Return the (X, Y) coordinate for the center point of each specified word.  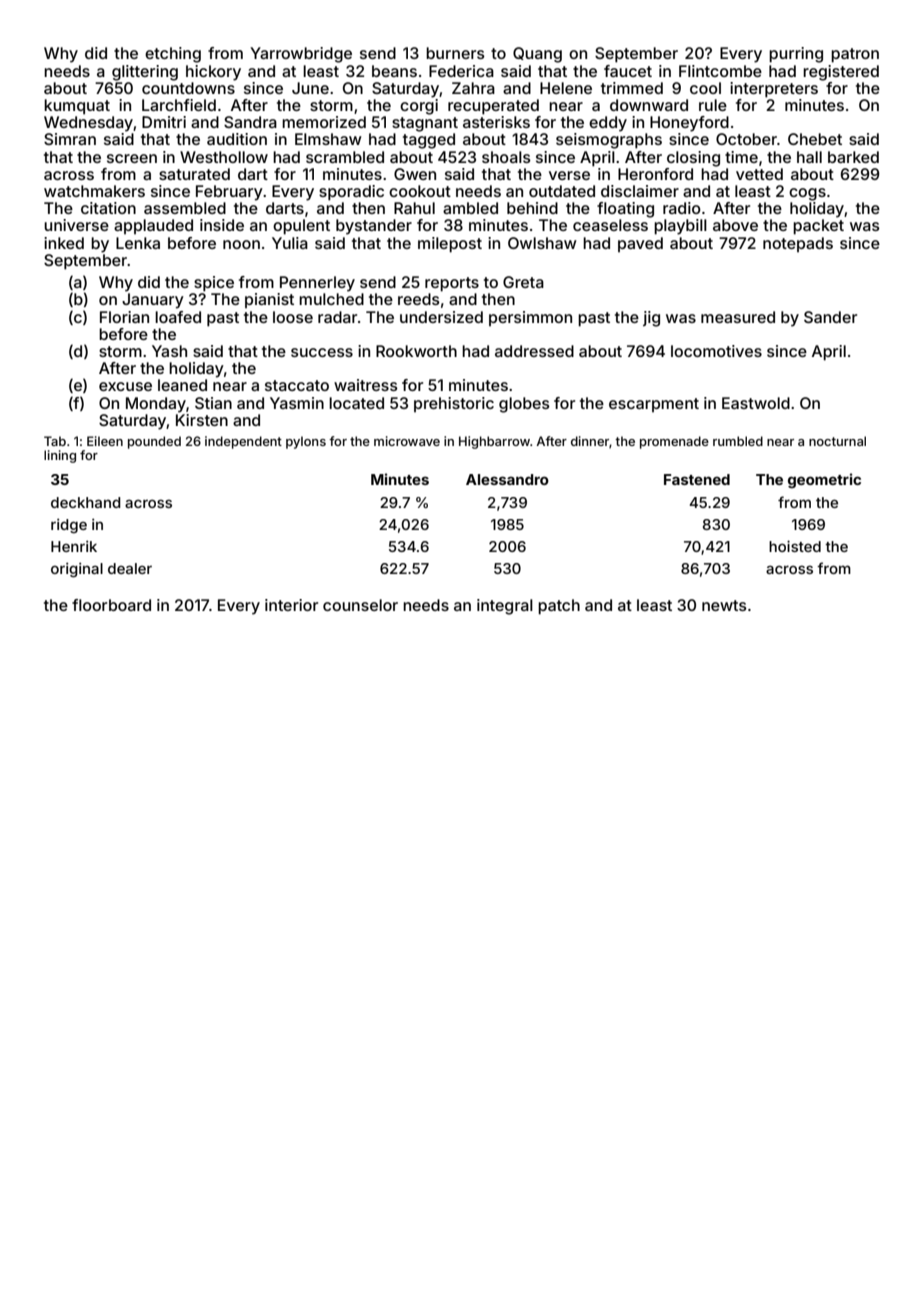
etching (173, 55)
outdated (562, 191)
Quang (537, 55)
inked (64, 243)
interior (291, 605)
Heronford (655, 174)
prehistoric (454, 404)
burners (455, 53)
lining (60, 456)
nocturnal (837, 441)
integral (505, 607)
